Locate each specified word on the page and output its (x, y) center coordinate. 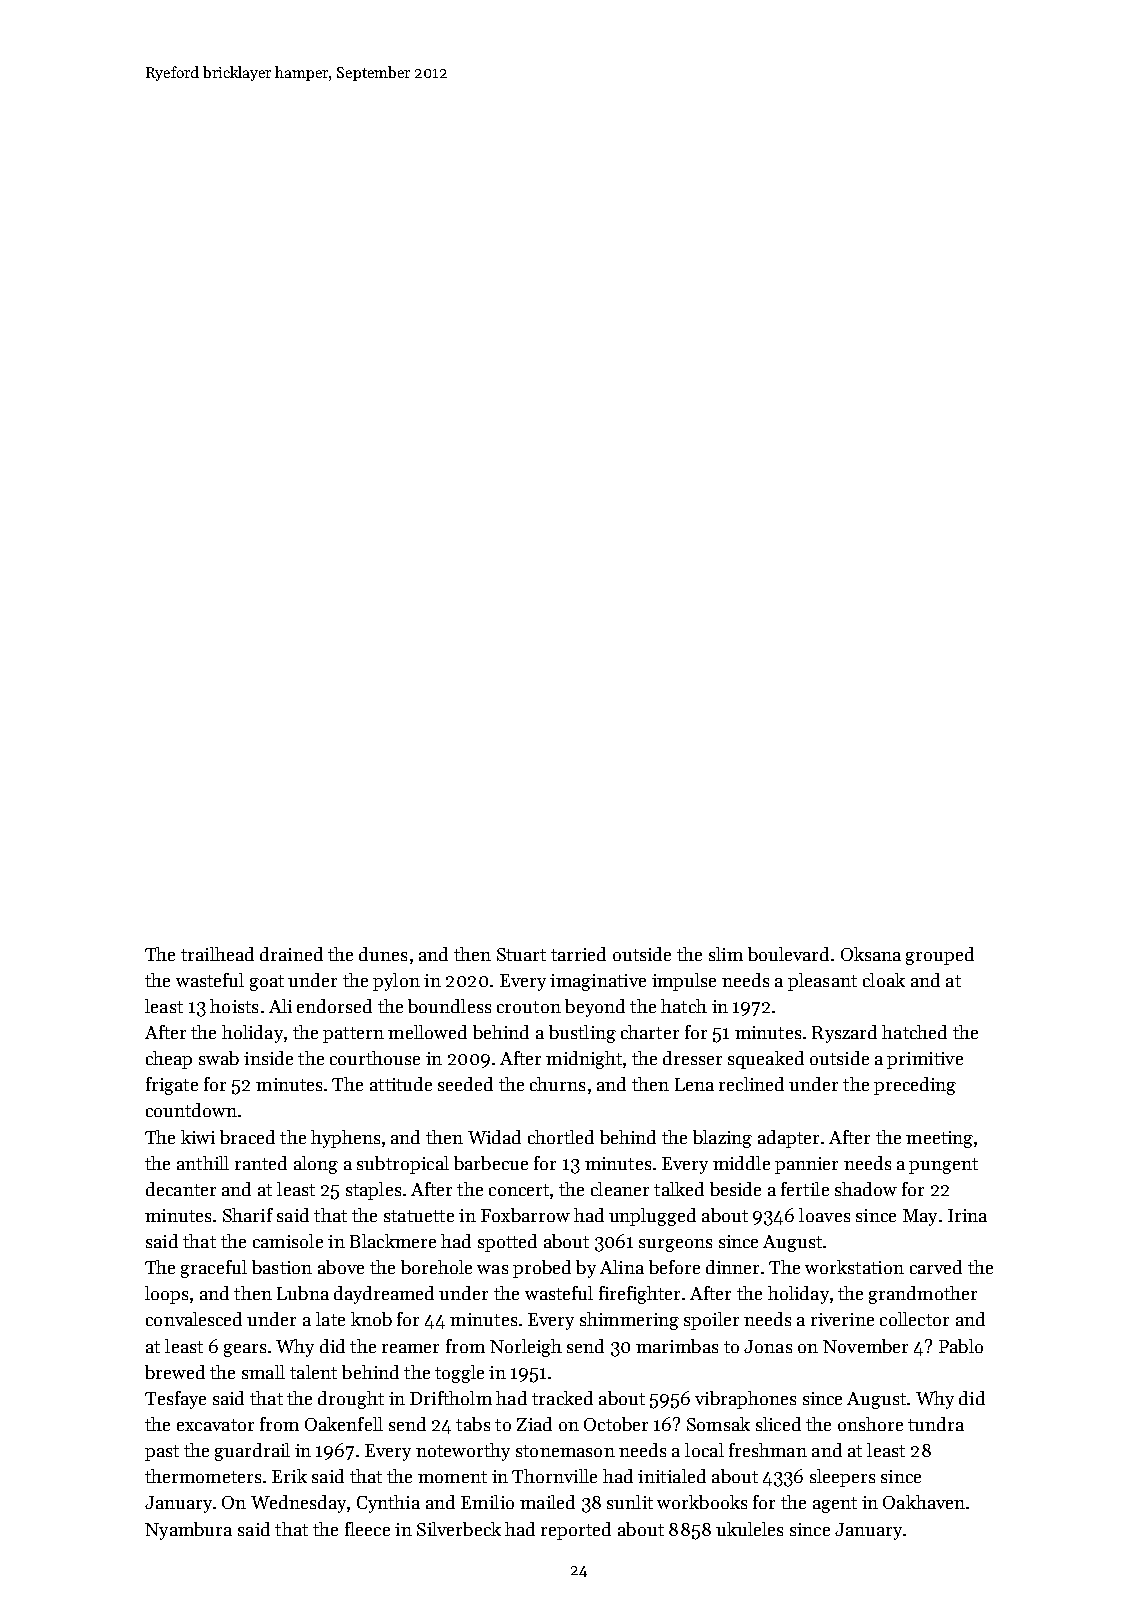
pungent (943, 1166)
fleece (367, 1529)
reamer (410, 1348)
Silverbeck (459, 1529)
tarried (578, 954)
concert (519, 1190)
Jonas (768, 1346)
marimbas (677, 1346)
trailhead (217, 954)
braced (247, 1137)
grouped (940, 956)
